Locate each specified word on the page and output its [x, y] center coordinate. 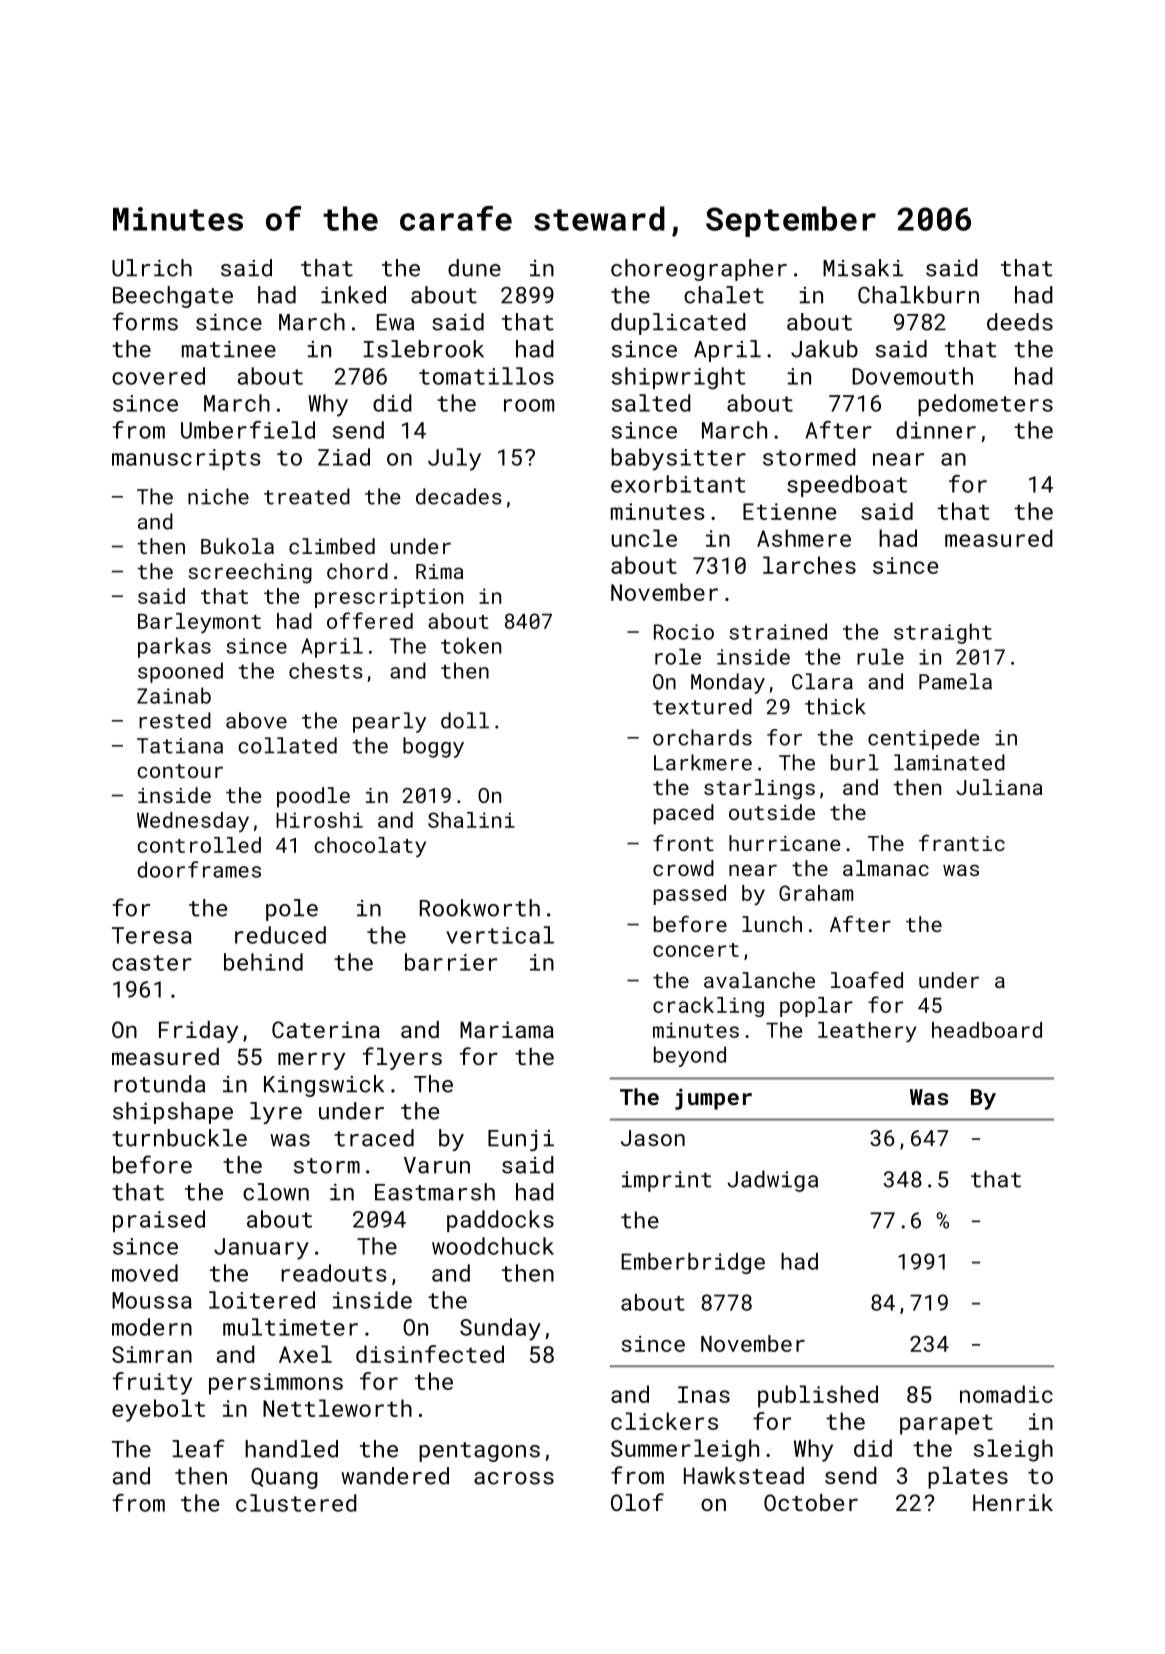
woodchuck [493, 1246]
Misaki [863, 268]
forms [145, 321]
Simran [152, 1354]
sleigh [1013, 1450]
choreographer [699, 270]
